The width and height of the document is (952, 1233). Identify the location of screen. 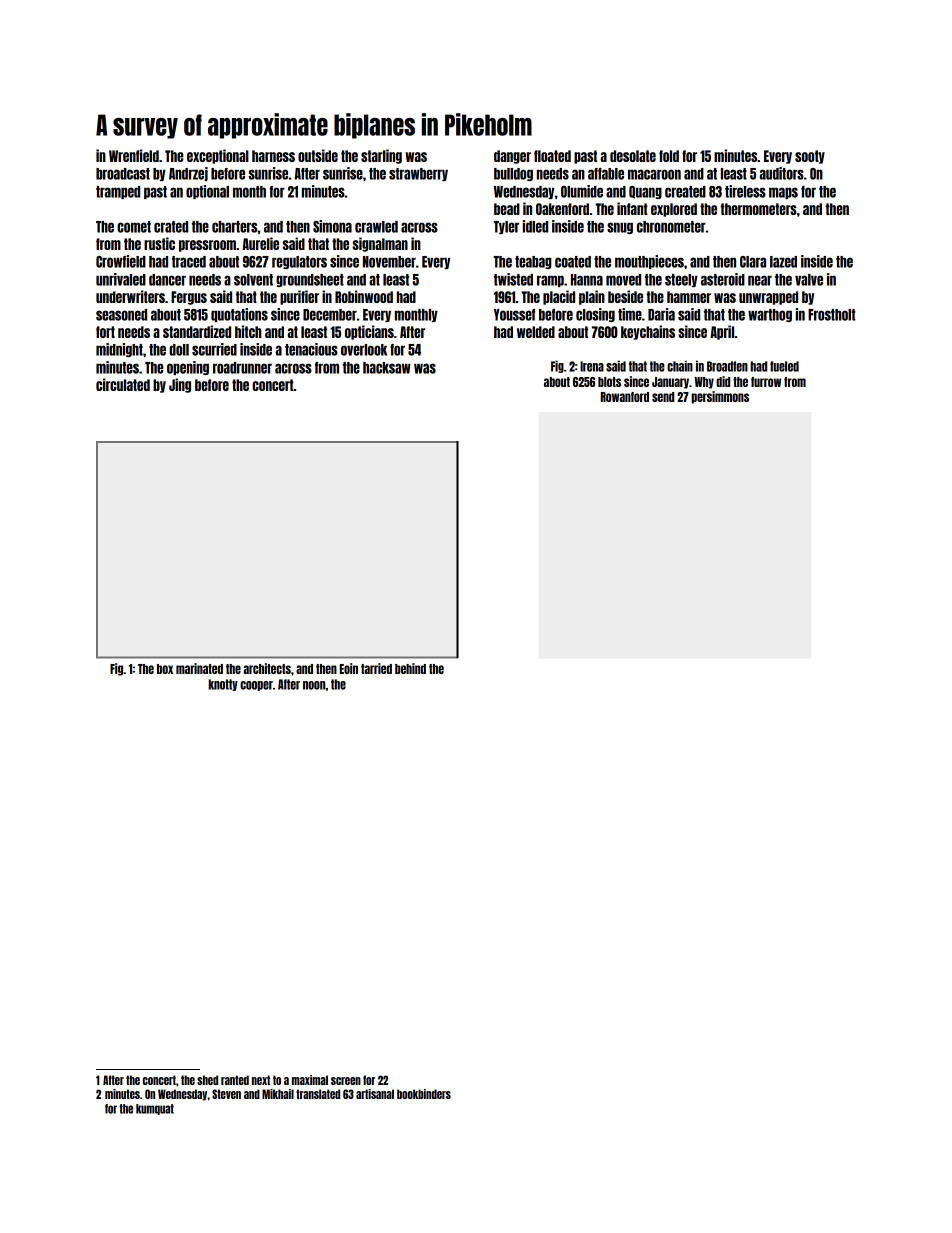
(346, 1081).
